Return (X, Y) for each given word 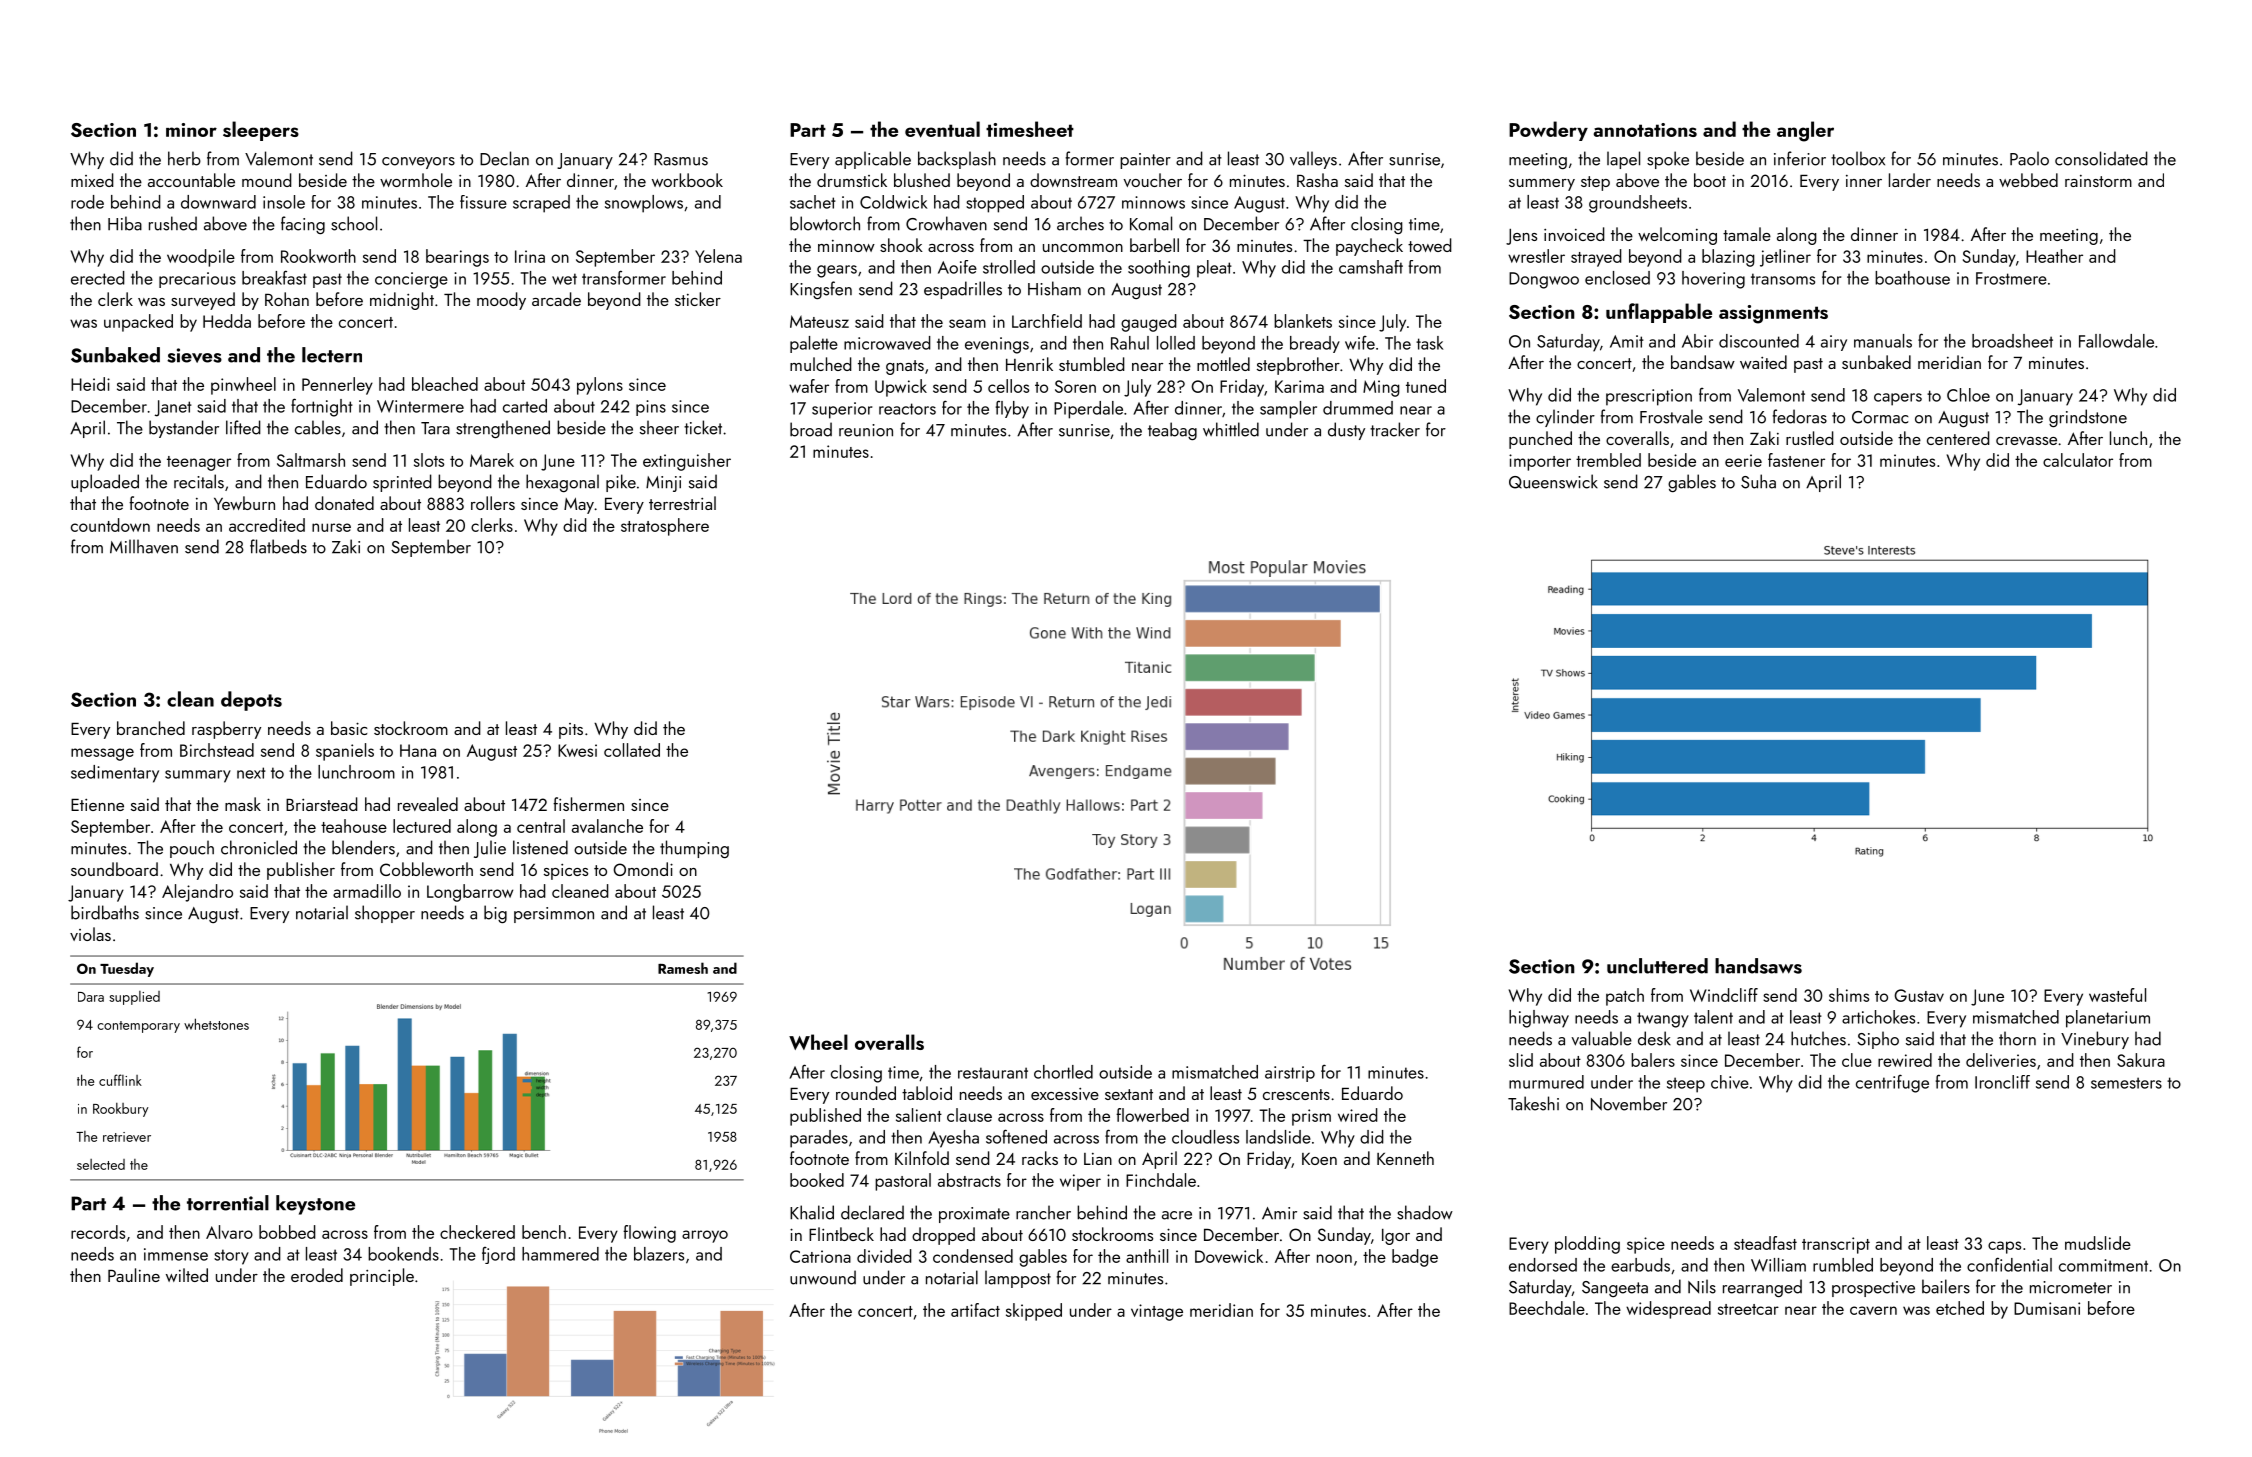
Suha (1758, 481)
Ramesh (683, 968)
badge (1415, 1258)
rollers (493, 503)
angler (1805, 131)
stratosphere (665, 527)
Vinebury (2095, 1040)
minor (191, 130)
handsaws (1758, 966)
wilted (187, 1275)
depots (251, 701)
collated (632, 750)
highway (1539, 1019)
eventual (942, 129)
